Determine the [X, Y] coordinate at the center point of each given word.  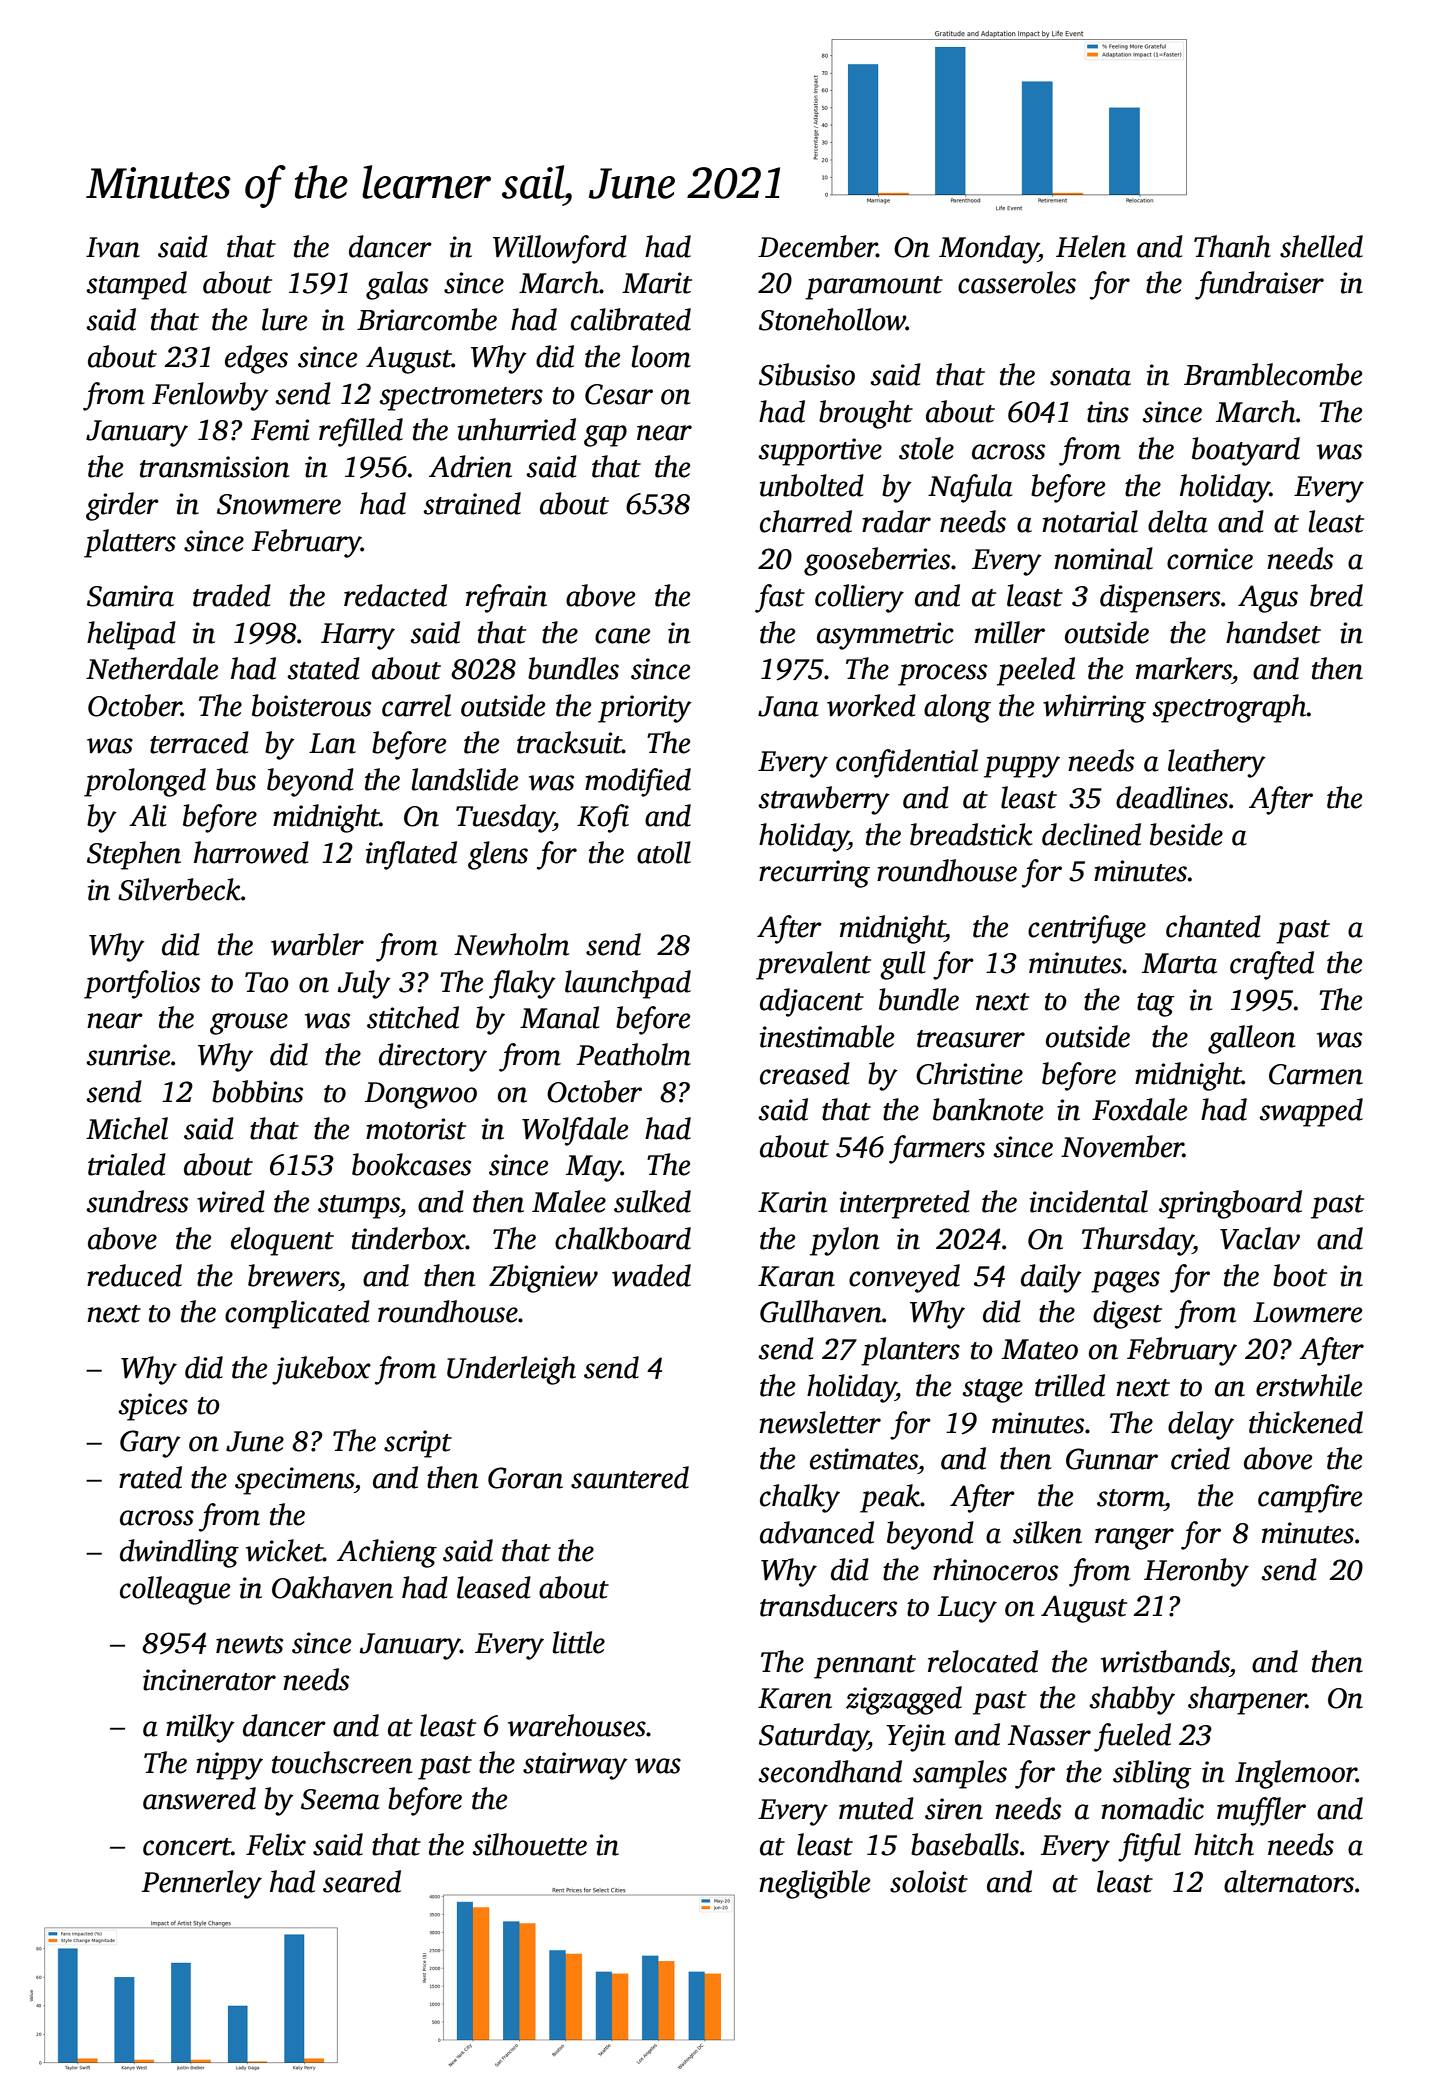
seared [362, 1881]
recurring [814, 874]
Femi [280, 430]
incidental [1089, 1201]
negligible [814, 1884]
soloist [929, 1881]
